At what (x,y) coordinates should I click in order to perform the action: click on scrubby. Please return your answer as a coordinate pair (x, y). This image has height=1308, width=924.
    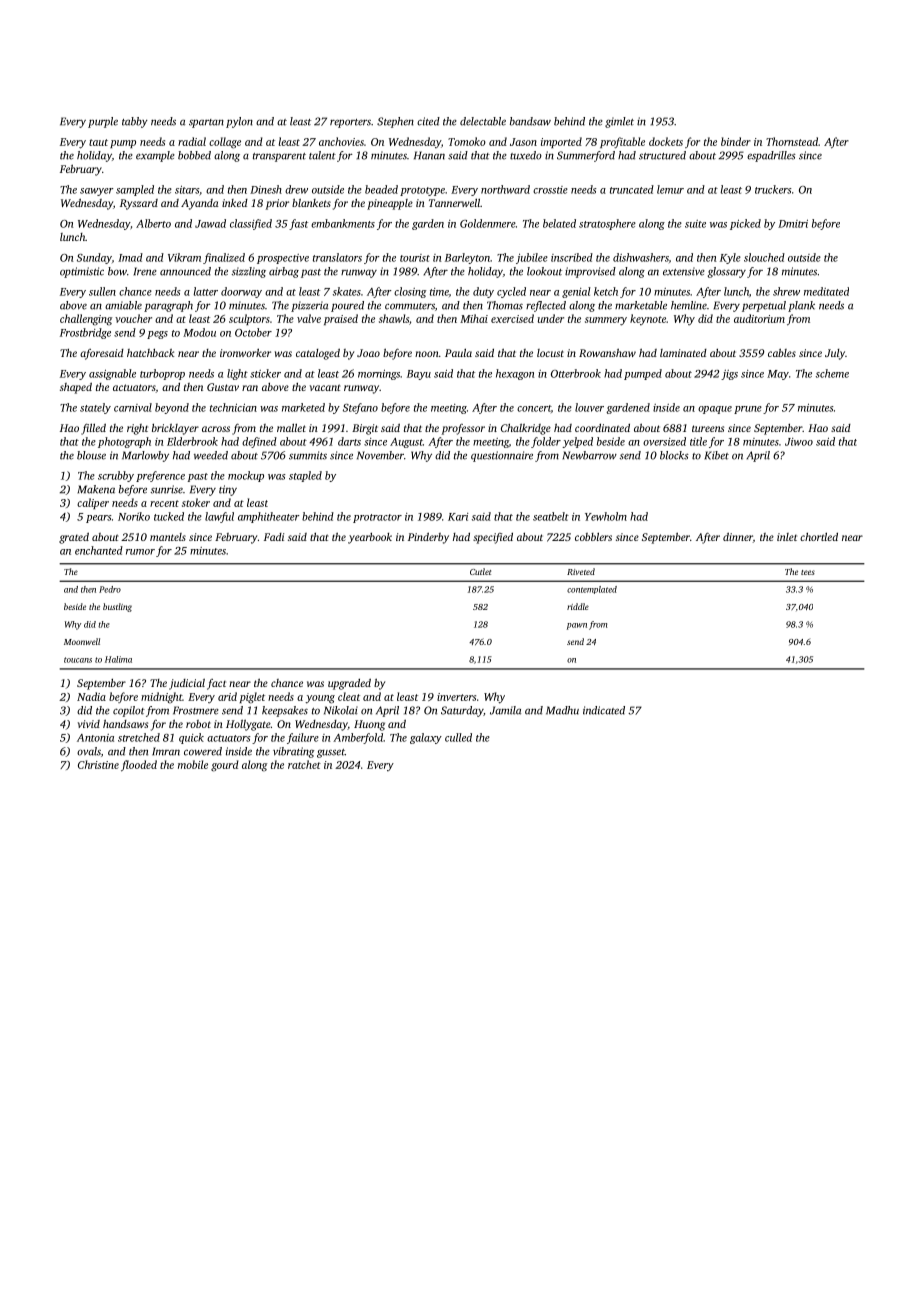
    Looking at the image, I should click on (116, 476).
